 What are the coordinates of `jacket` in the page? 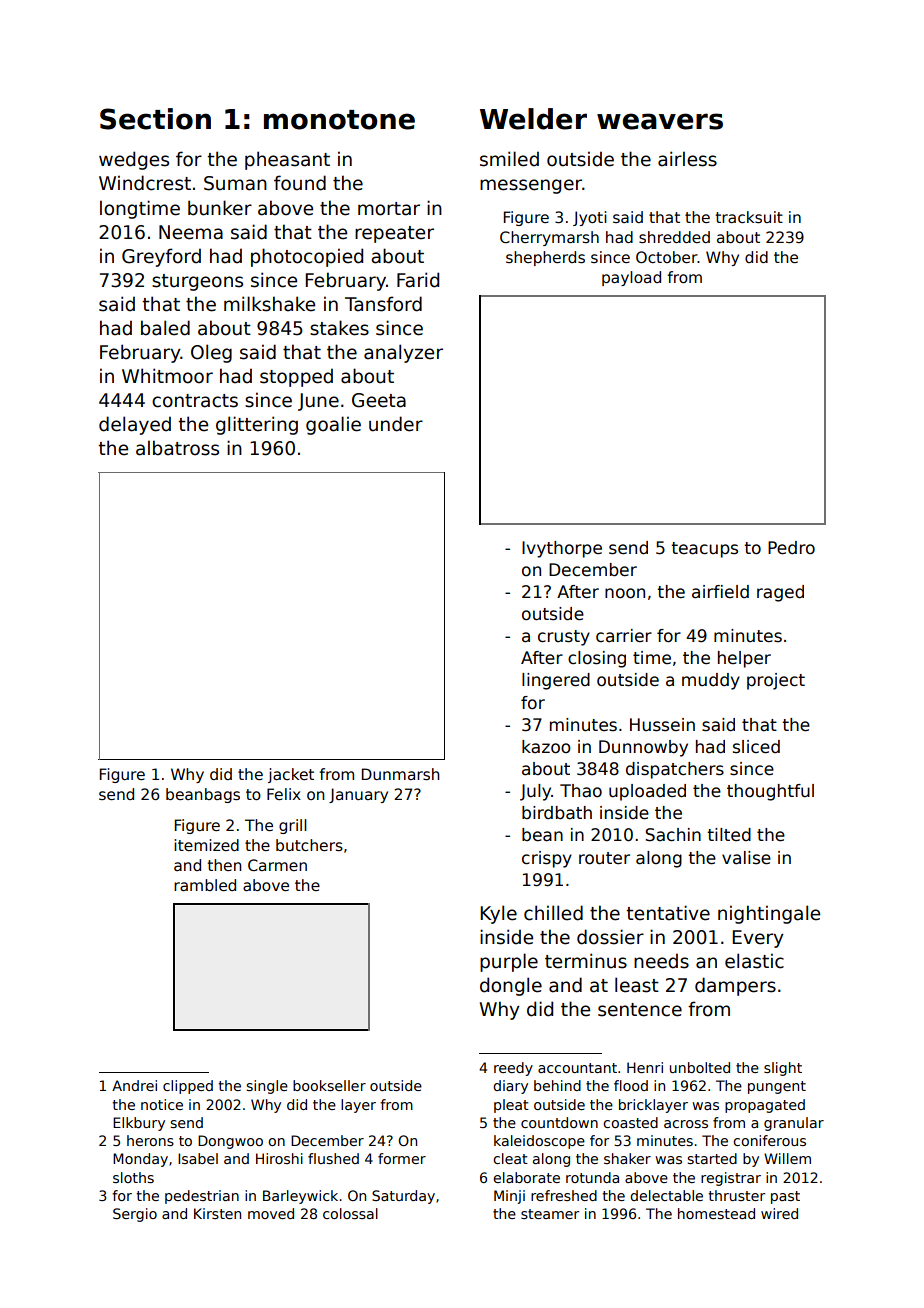 It's located at (291, 775).
